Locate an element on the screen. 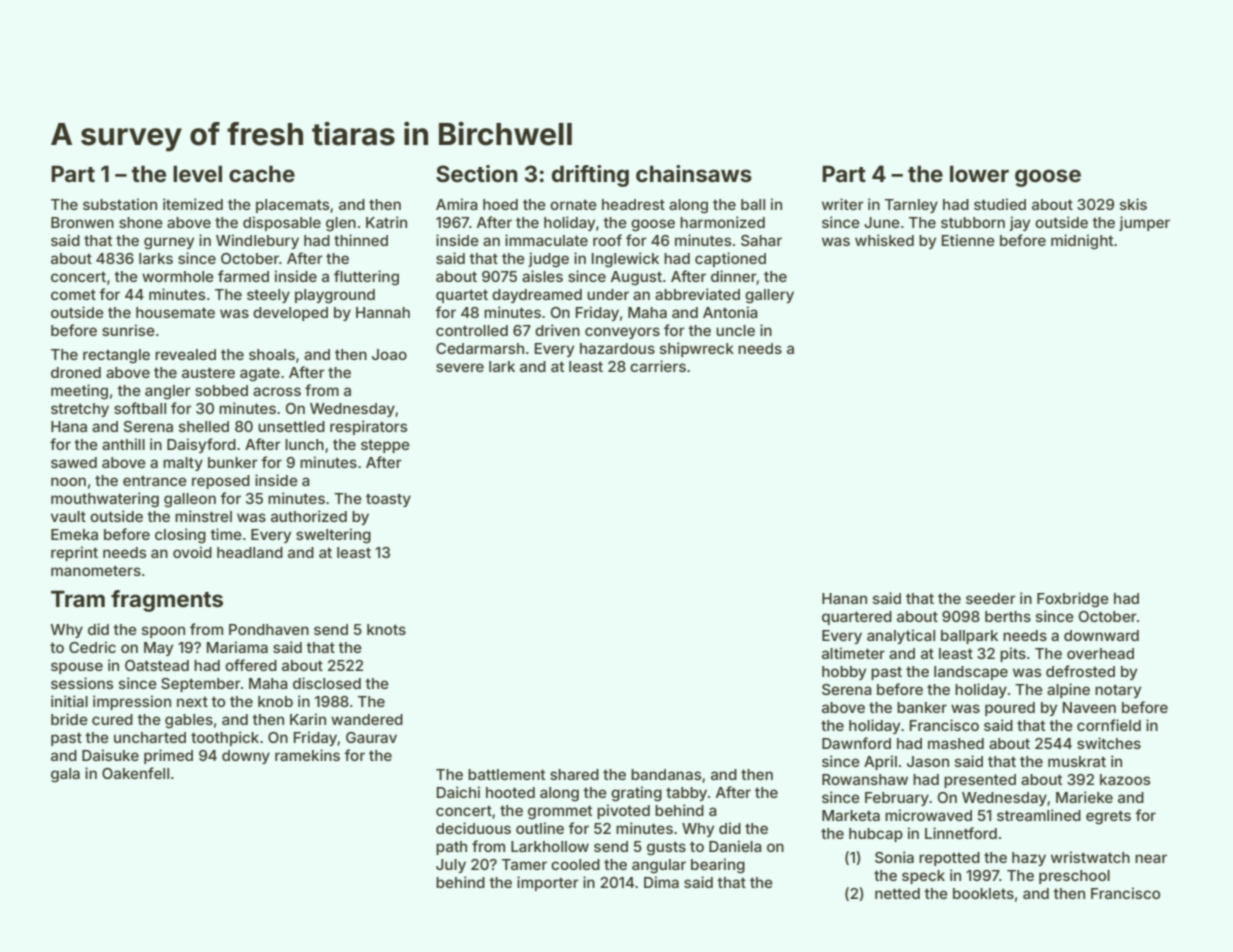 The width and height of the screenshot is (1233, 952). July is located at coordinates (451, 866).
